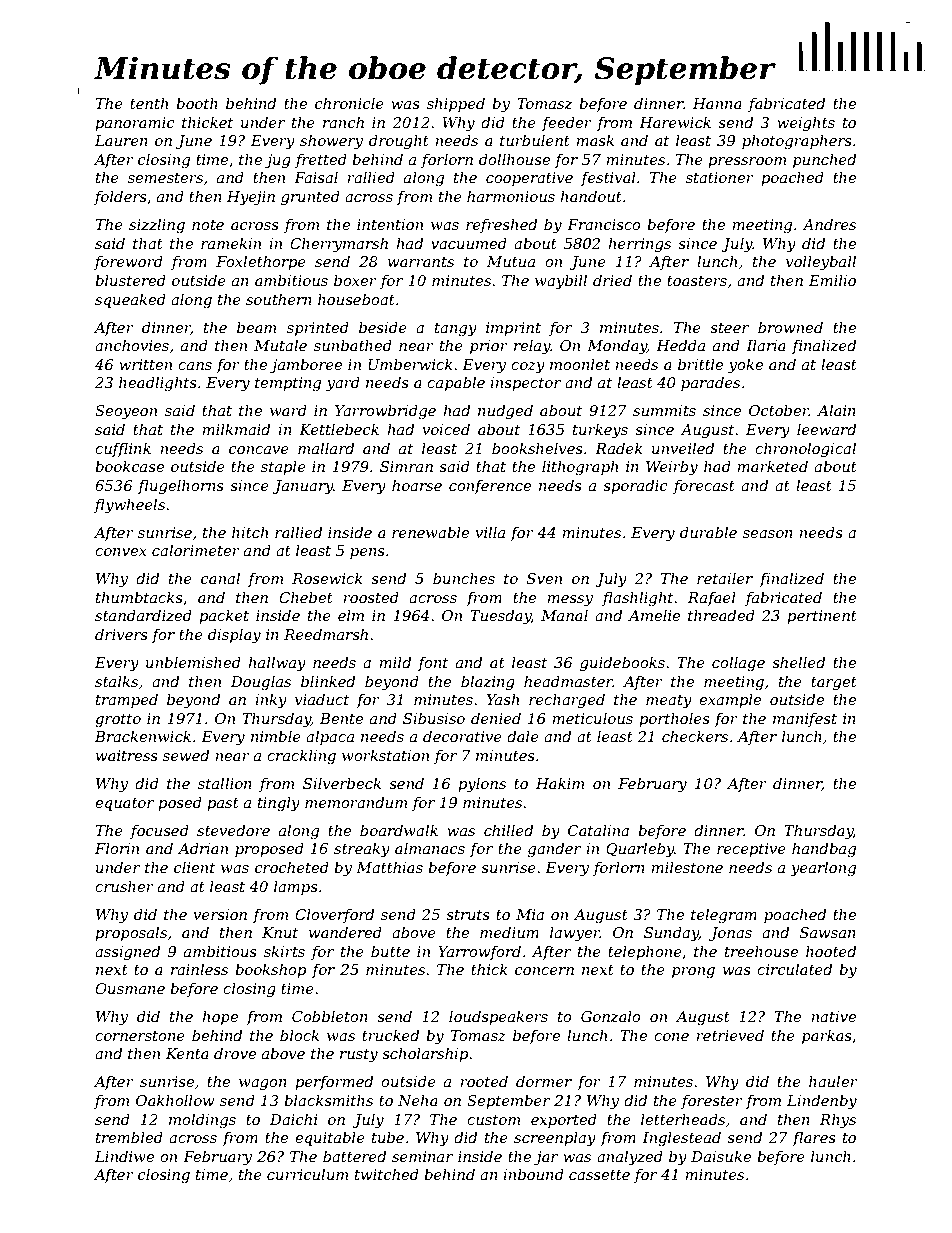 This page has width=952, height=1233. Describe the element at coordinates (175, 1100) in the page. I see `Oakhollow` at that location.
